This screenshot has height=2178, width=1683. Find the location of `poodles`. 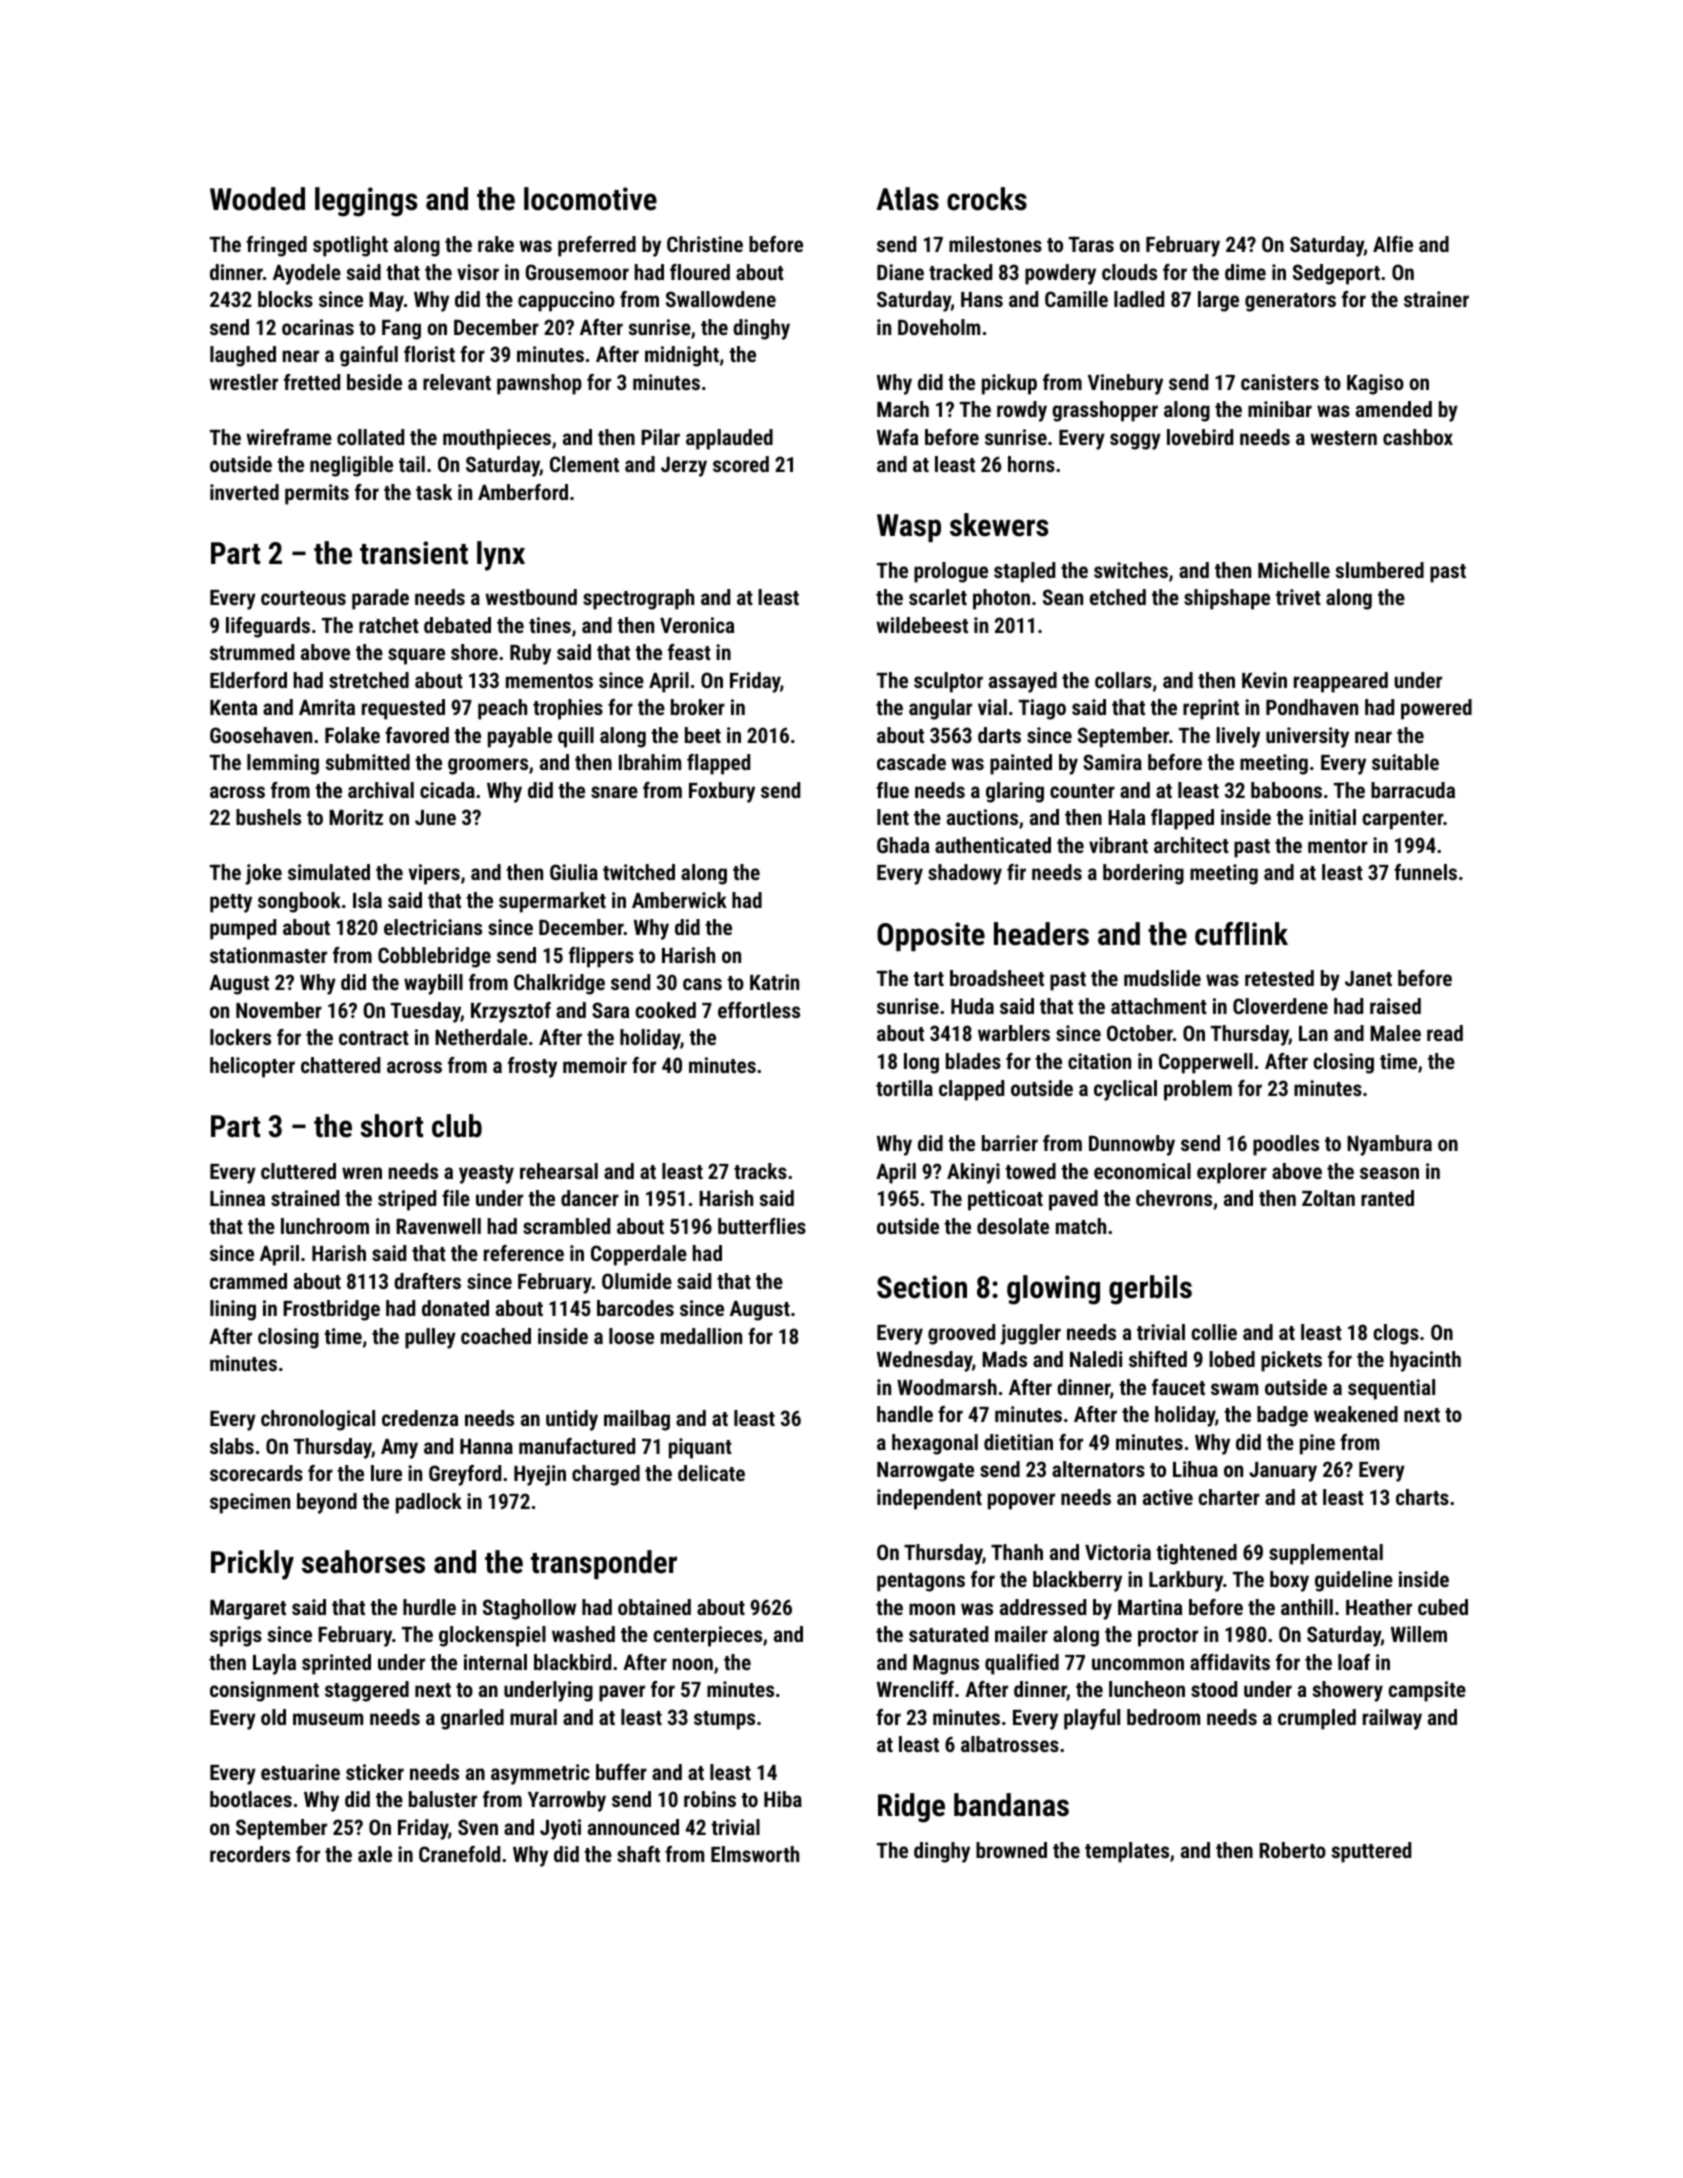

poodles is located at coordinates (1286, 1145).
